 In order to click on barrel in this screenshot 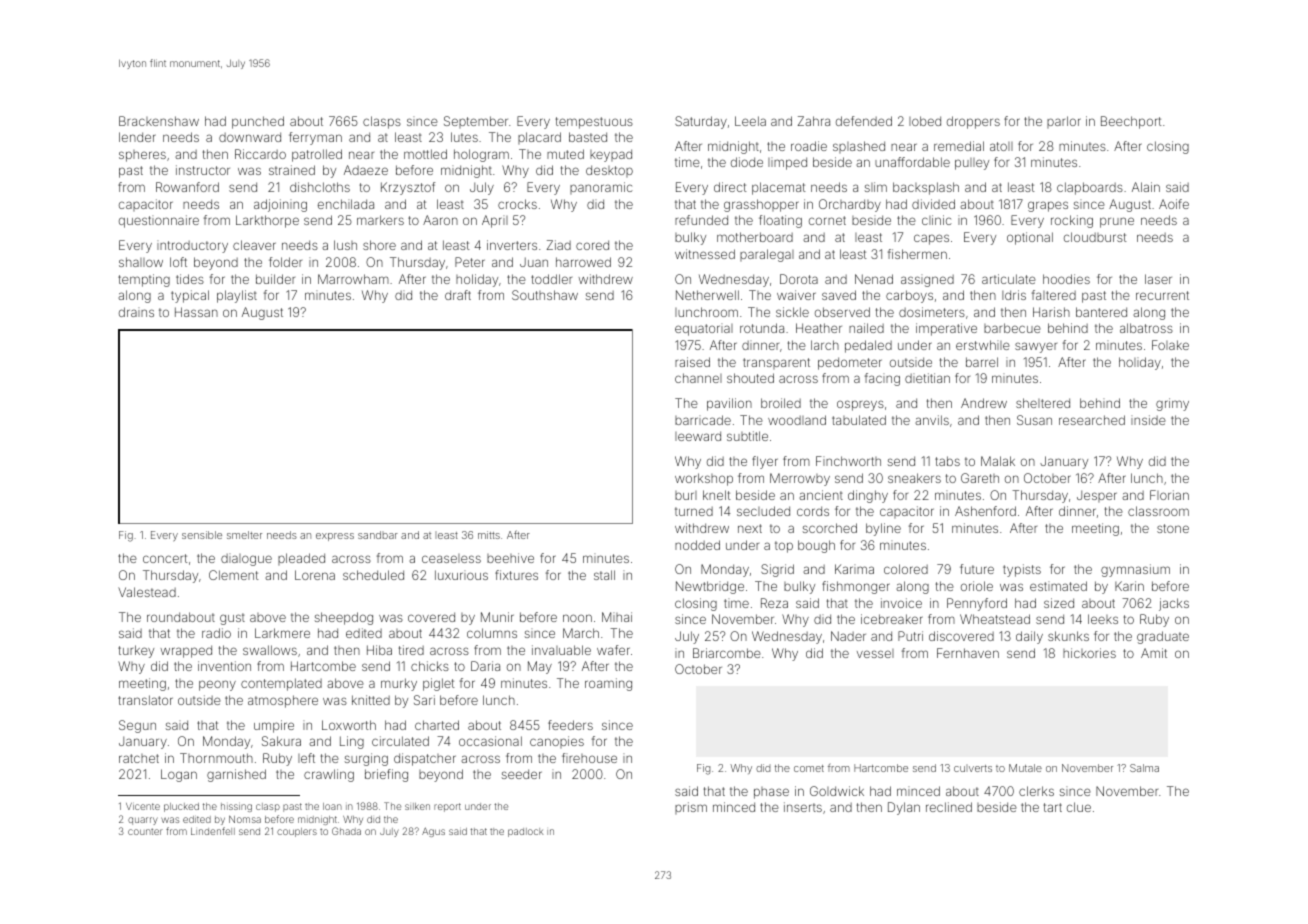, I will do `click(982, 362)`.
